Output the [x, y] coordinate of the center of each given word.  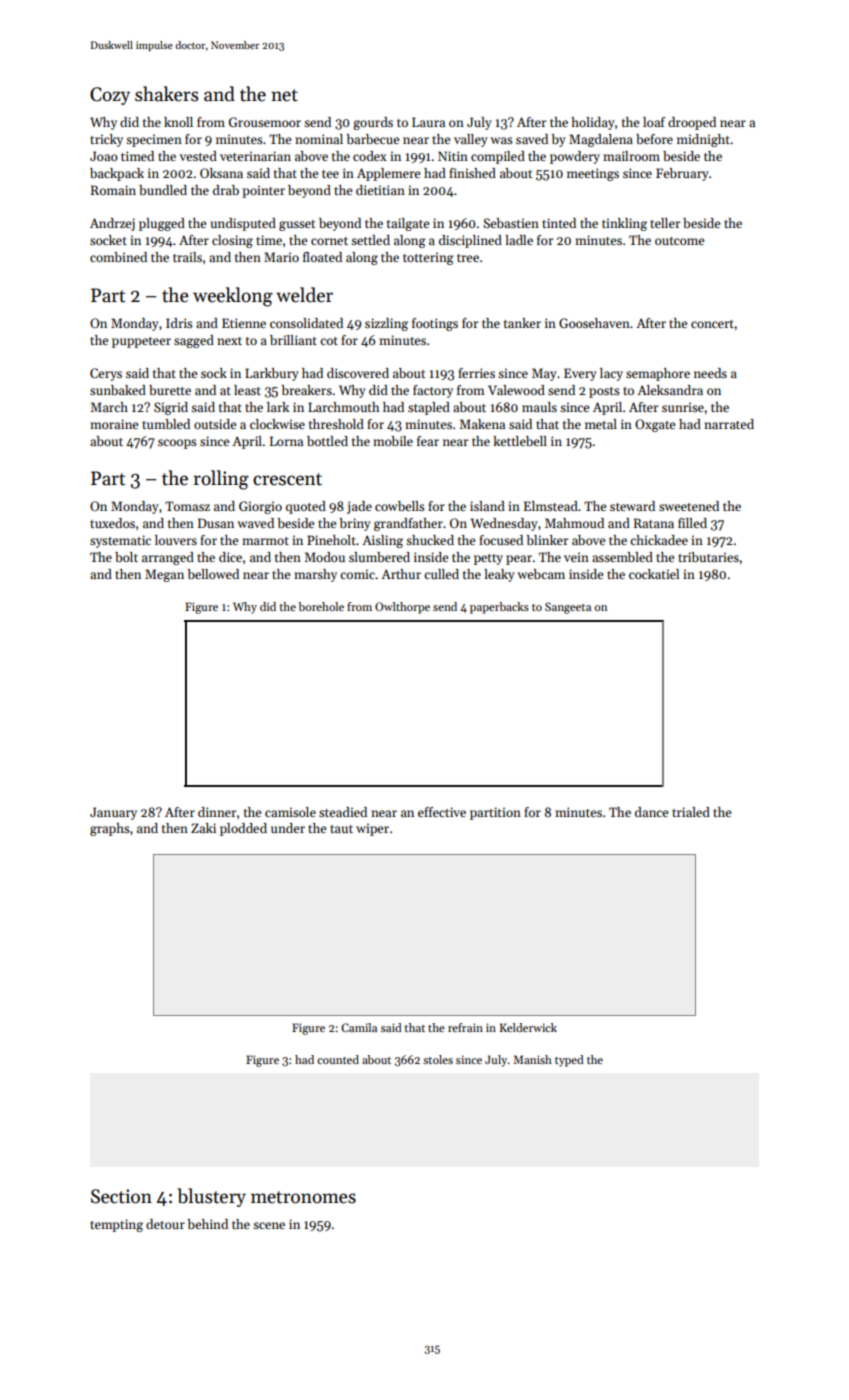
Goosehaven [594, 323]
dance [651, 812]
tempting [116, 1225]
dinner [217, 812]
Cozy [110, 96]
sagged [194, 341]
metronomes [303, 1197]
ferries [476, 373]
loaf [654, 122]
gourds [373, 123]
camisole [290, 812]
